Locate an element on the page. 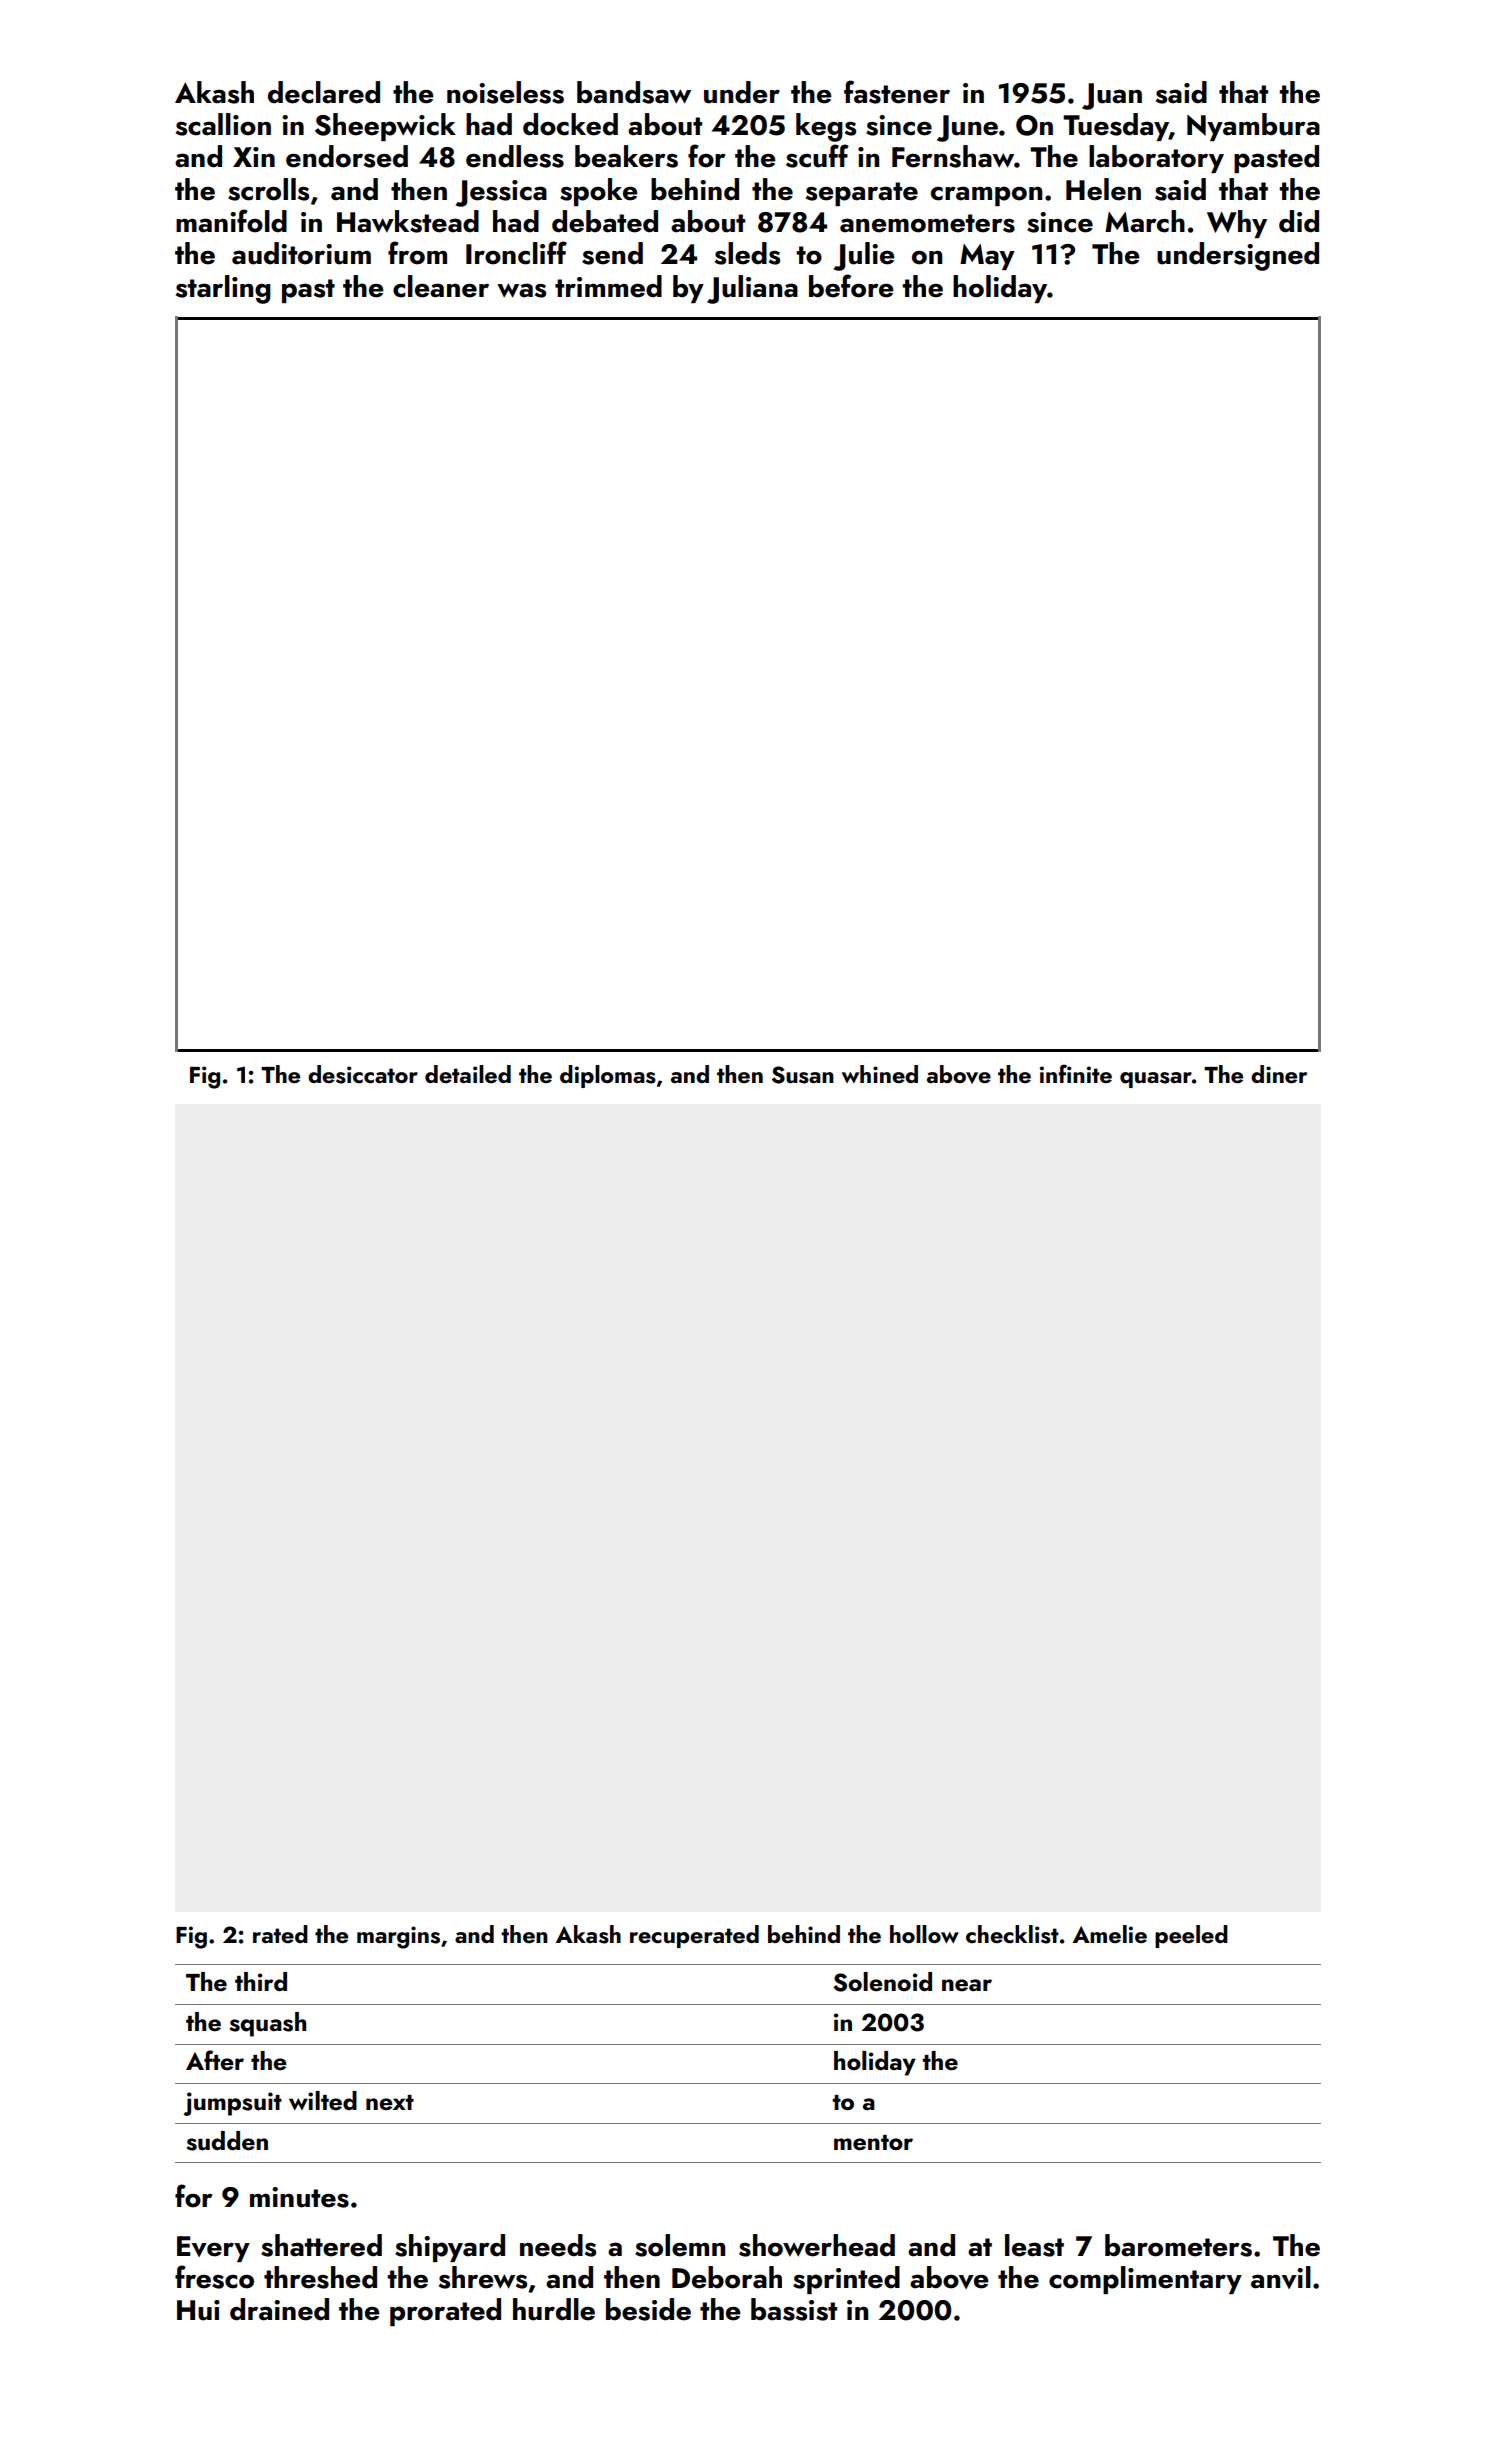 Image resolution: width=1496 pixels, height=2464 pixels. jumpsuit is located at coordinates (233, 2104).
